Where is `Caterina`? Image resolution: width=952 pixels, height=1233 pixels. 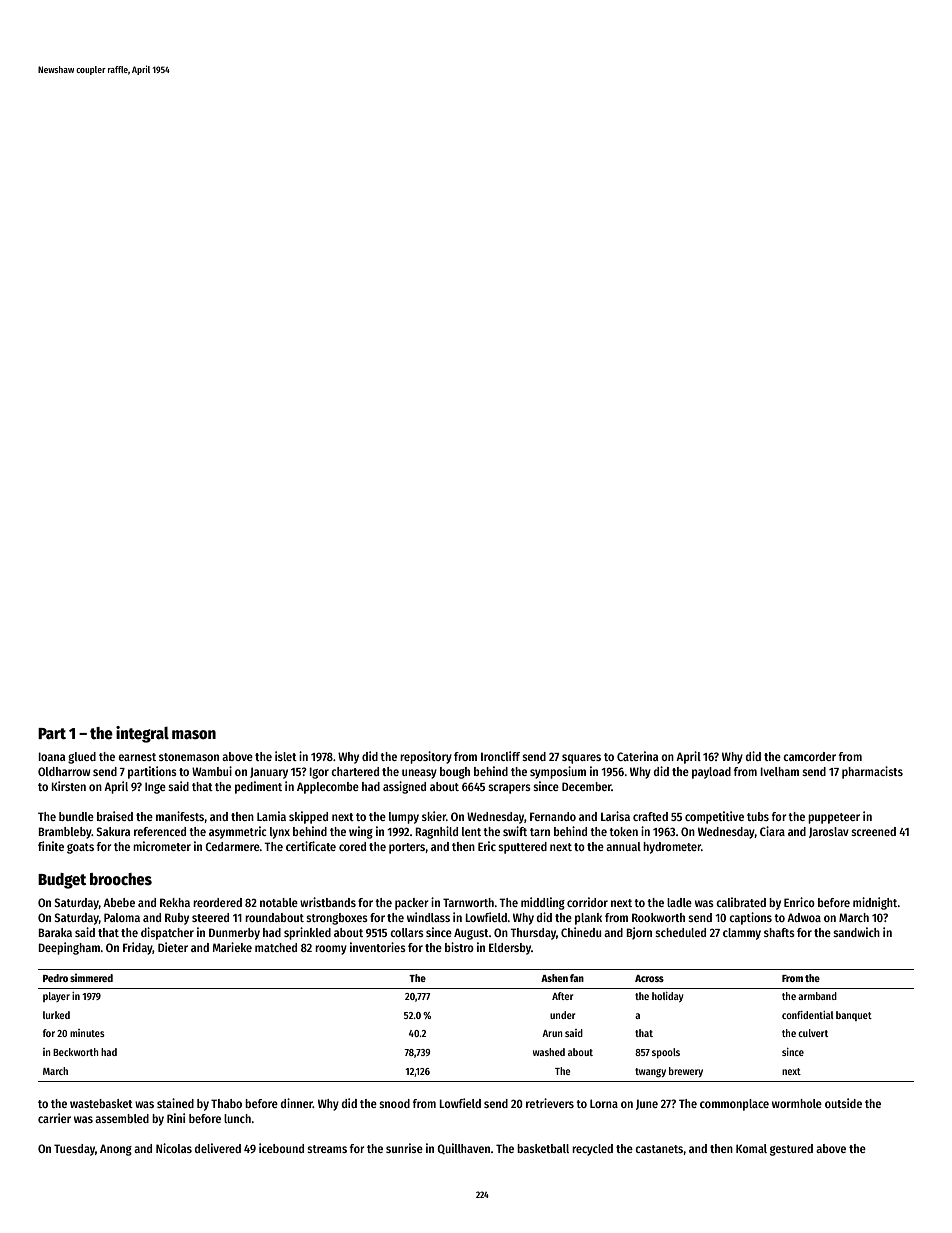 Caterina is located at coordinates (637, 756).
